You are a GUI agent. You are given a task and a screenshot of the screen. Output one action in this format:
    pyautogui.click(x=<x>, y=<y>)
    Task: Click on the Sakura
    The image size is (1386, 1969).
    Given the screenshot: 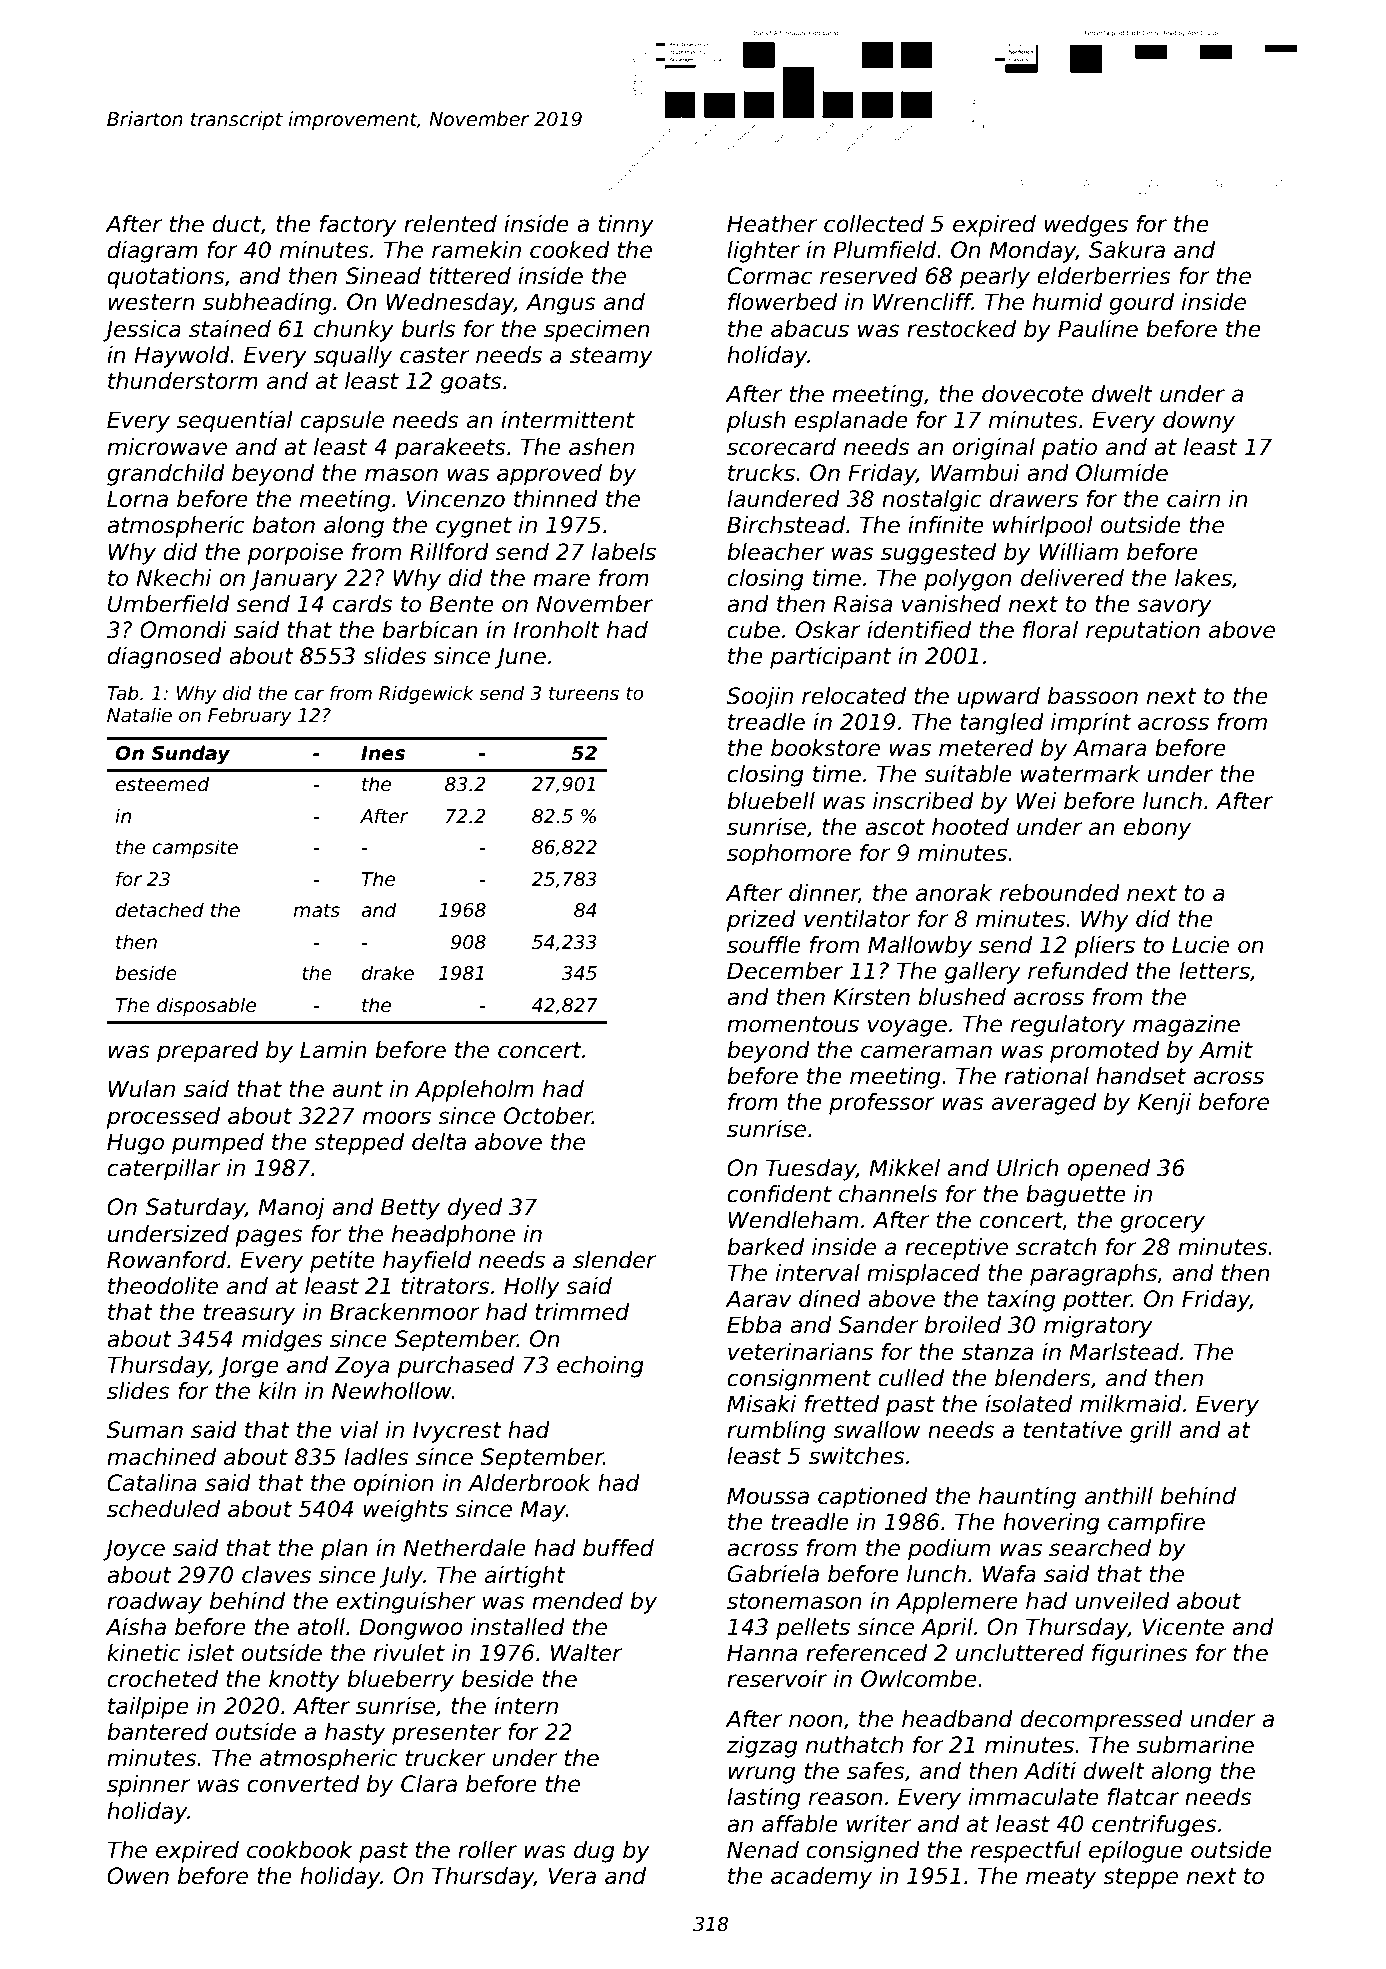 What is the action you would take?
    pyautogui.click(x=1127, y=250)
